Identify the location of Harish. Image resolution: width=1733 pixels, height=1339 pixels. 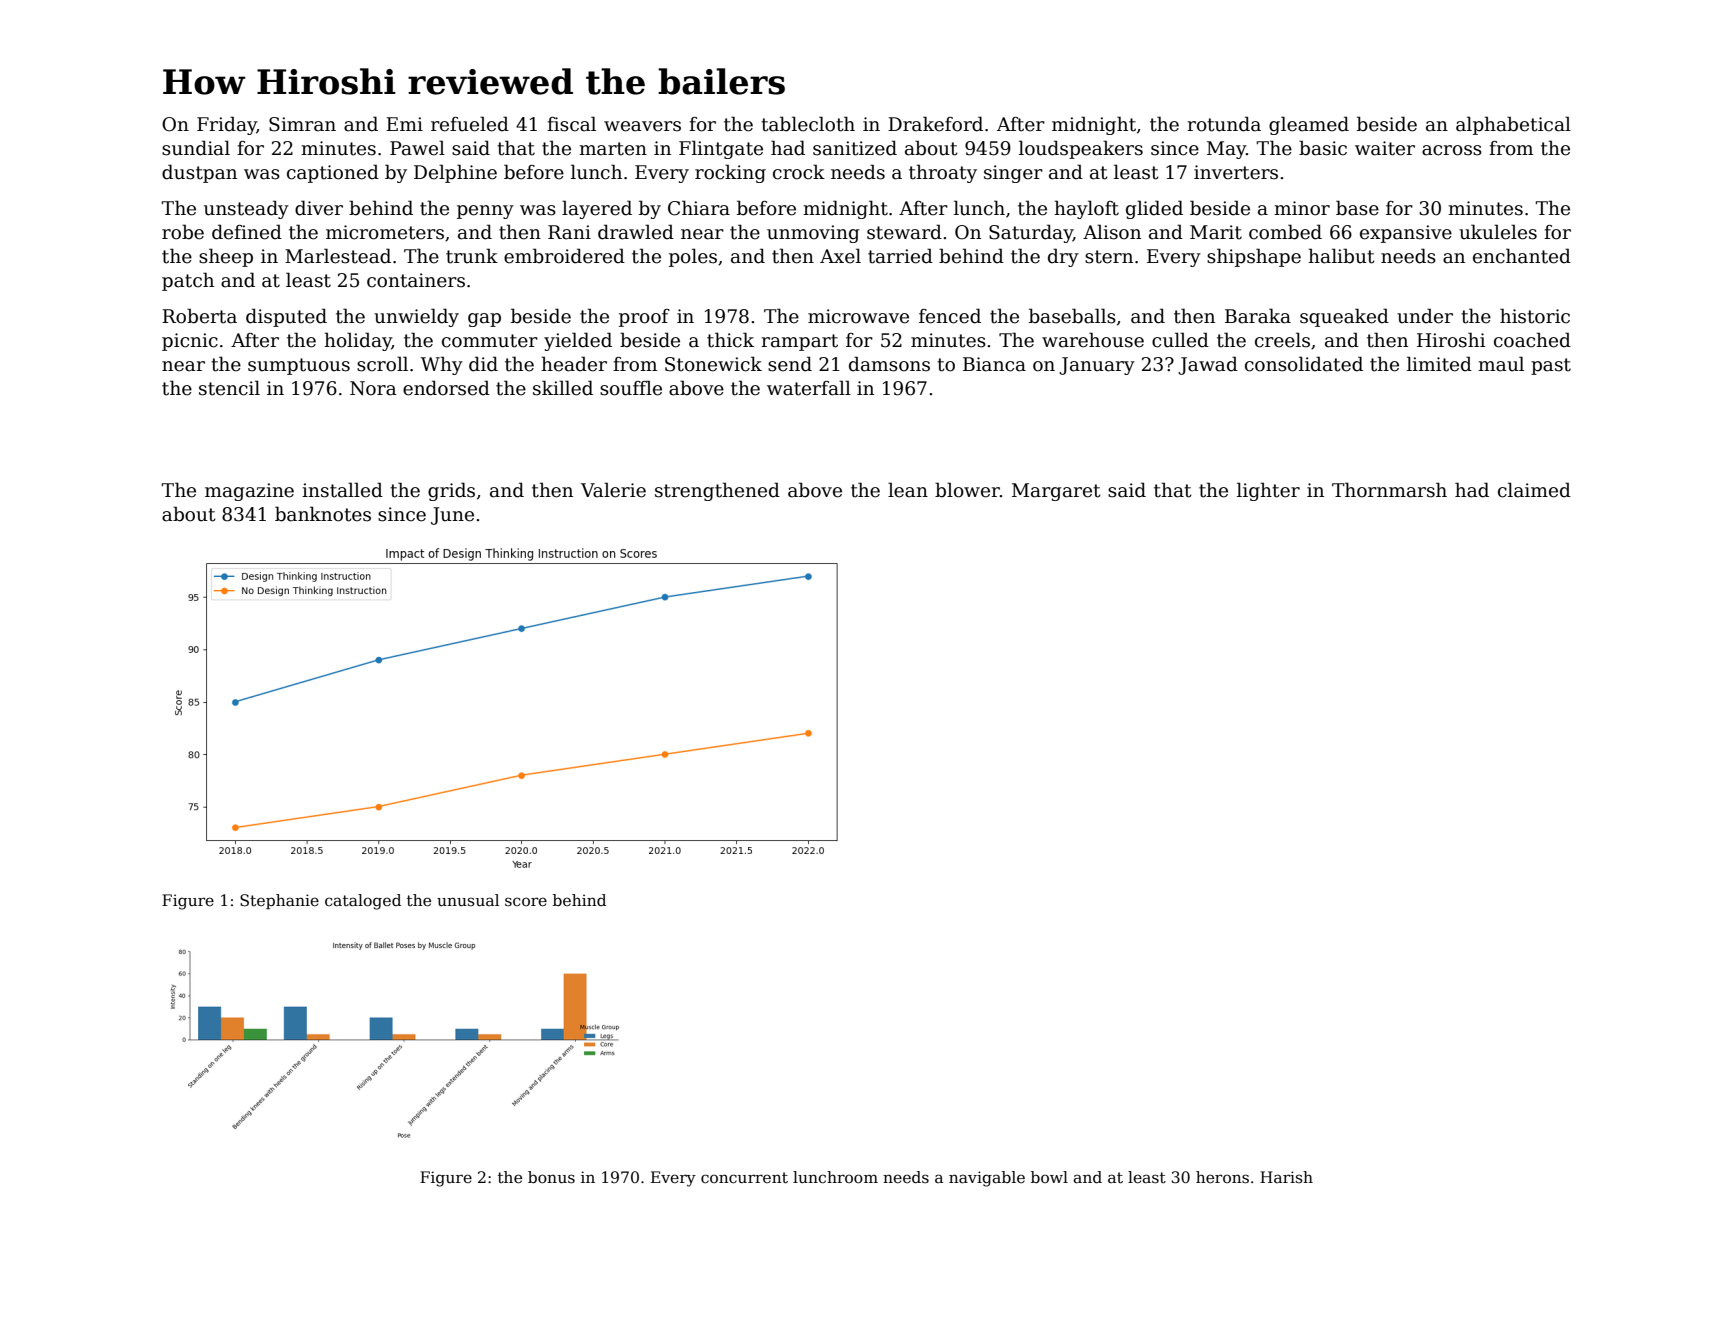
(1286, 1177).
